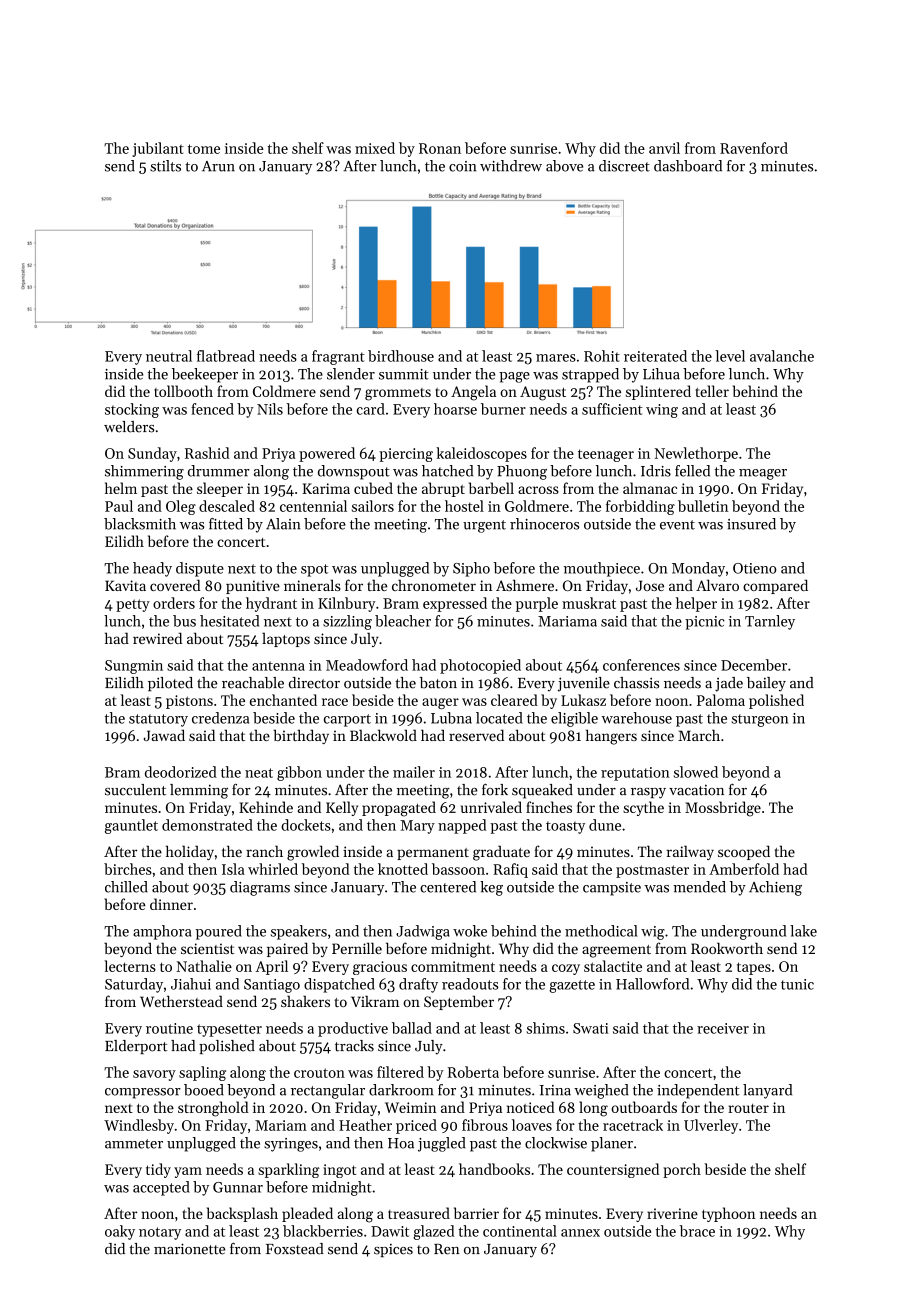  Describe the element at coordinates (564, 166) in the image. I see `above` at that location.
